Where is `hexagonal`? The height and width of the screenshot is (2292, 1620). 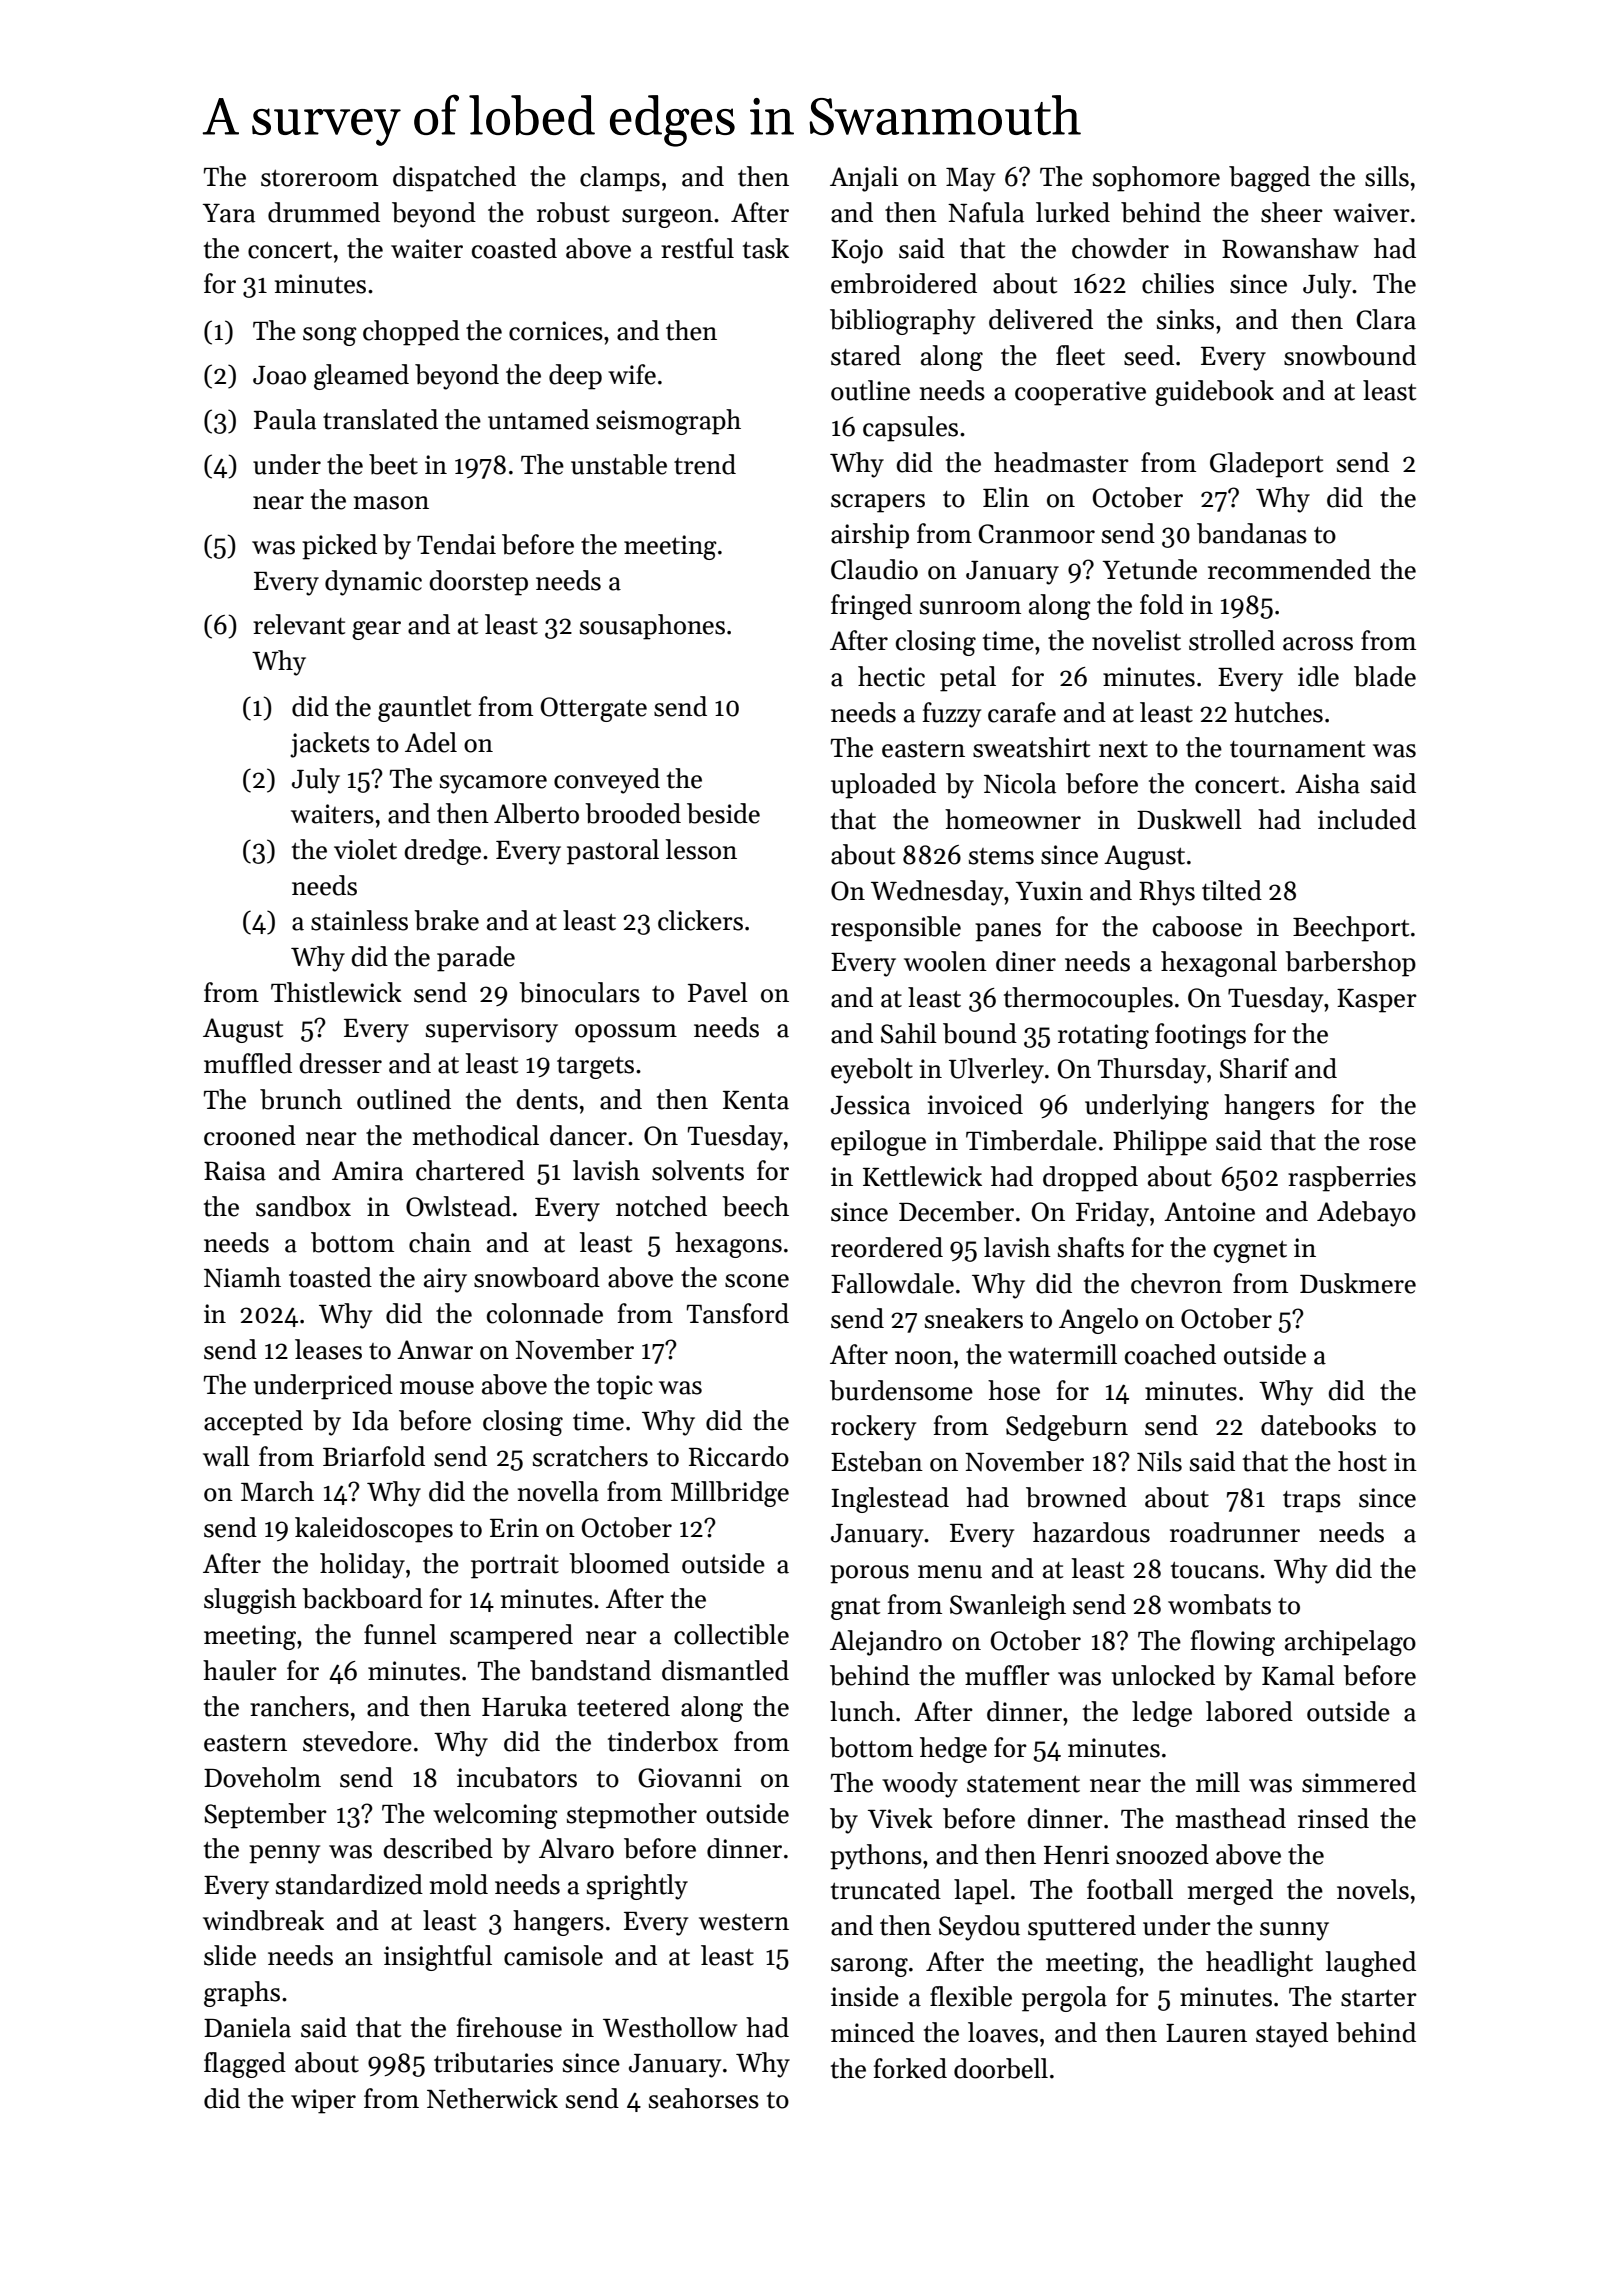 hexagonal is located at coordinates (1219, 964).
